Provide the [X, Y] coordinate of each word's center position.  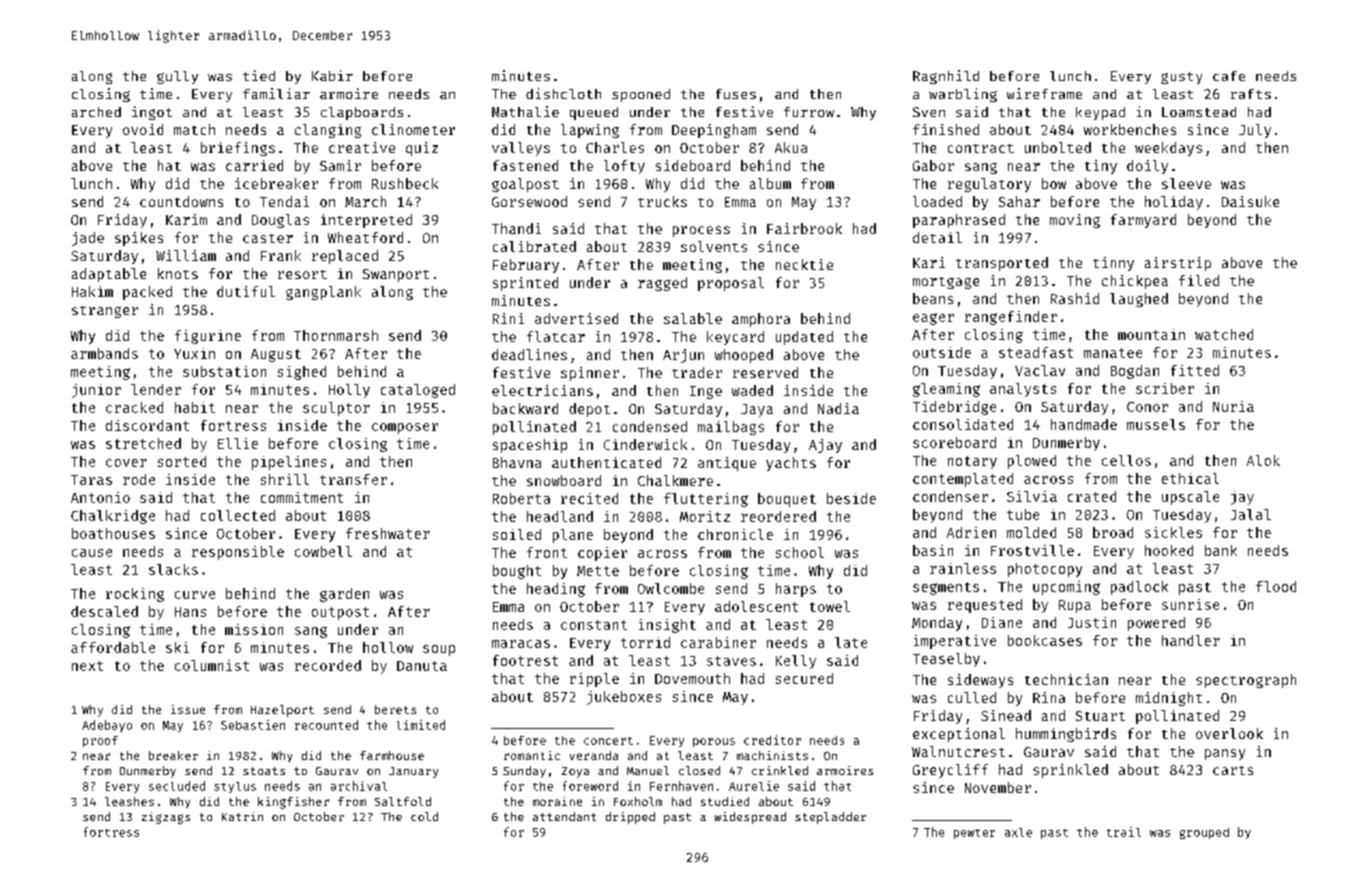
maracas [521, 644]
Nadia [838, 408]
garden [344, 595]
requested [985, 606]
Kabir [332, 75]
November [998, 787]
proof [100, 741]
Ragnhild [946, 77]
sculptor [336, 409]
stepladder [830, 818]
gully [177, 77]
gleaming [946, 390]
